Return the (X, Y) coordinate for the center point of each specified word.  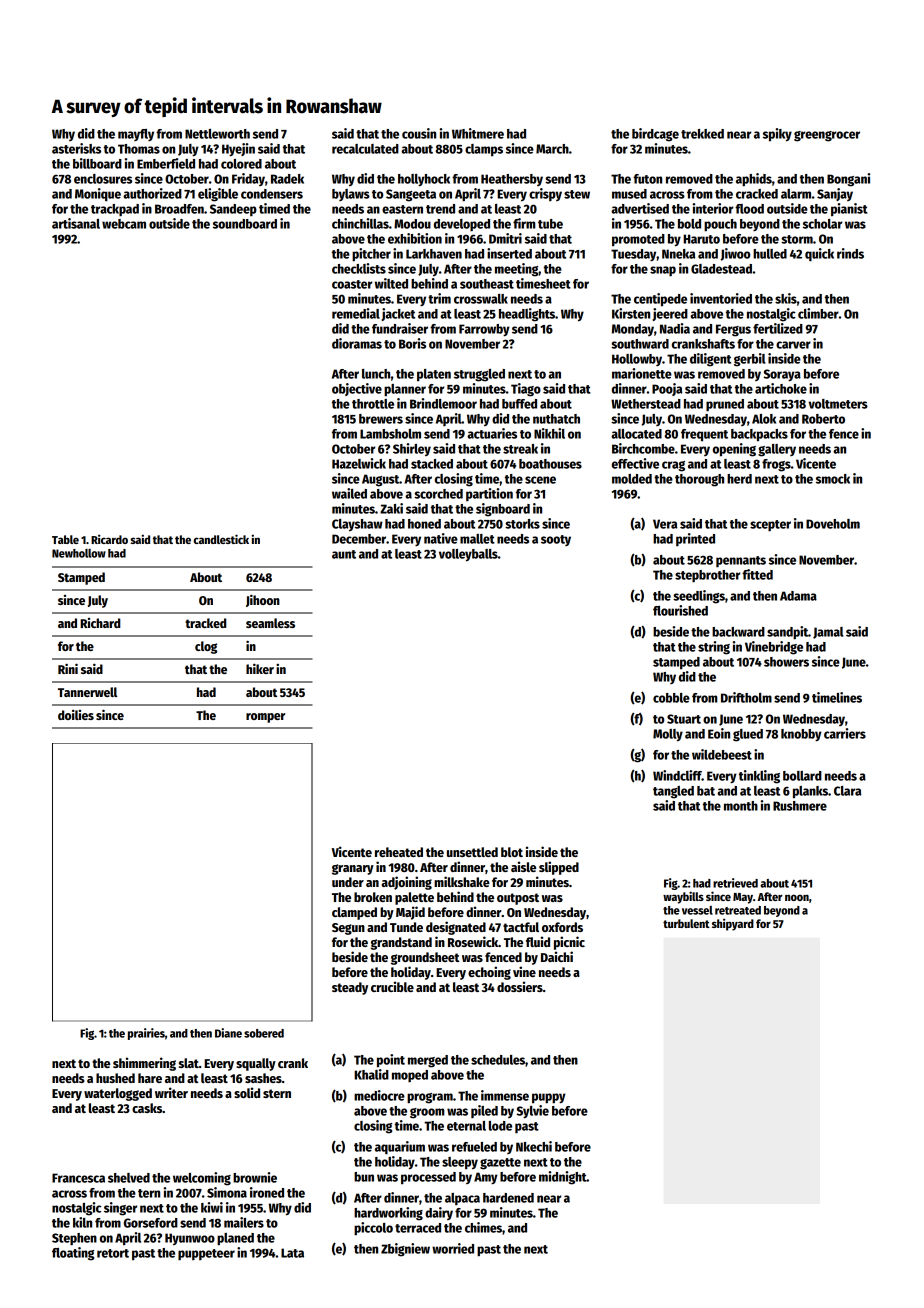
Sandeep (233, 210)
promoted (638, 240)
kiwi (212, 1207)
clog (206, 647)
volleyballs (468, 555)
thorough (699, 480)
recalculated (365, 149)
